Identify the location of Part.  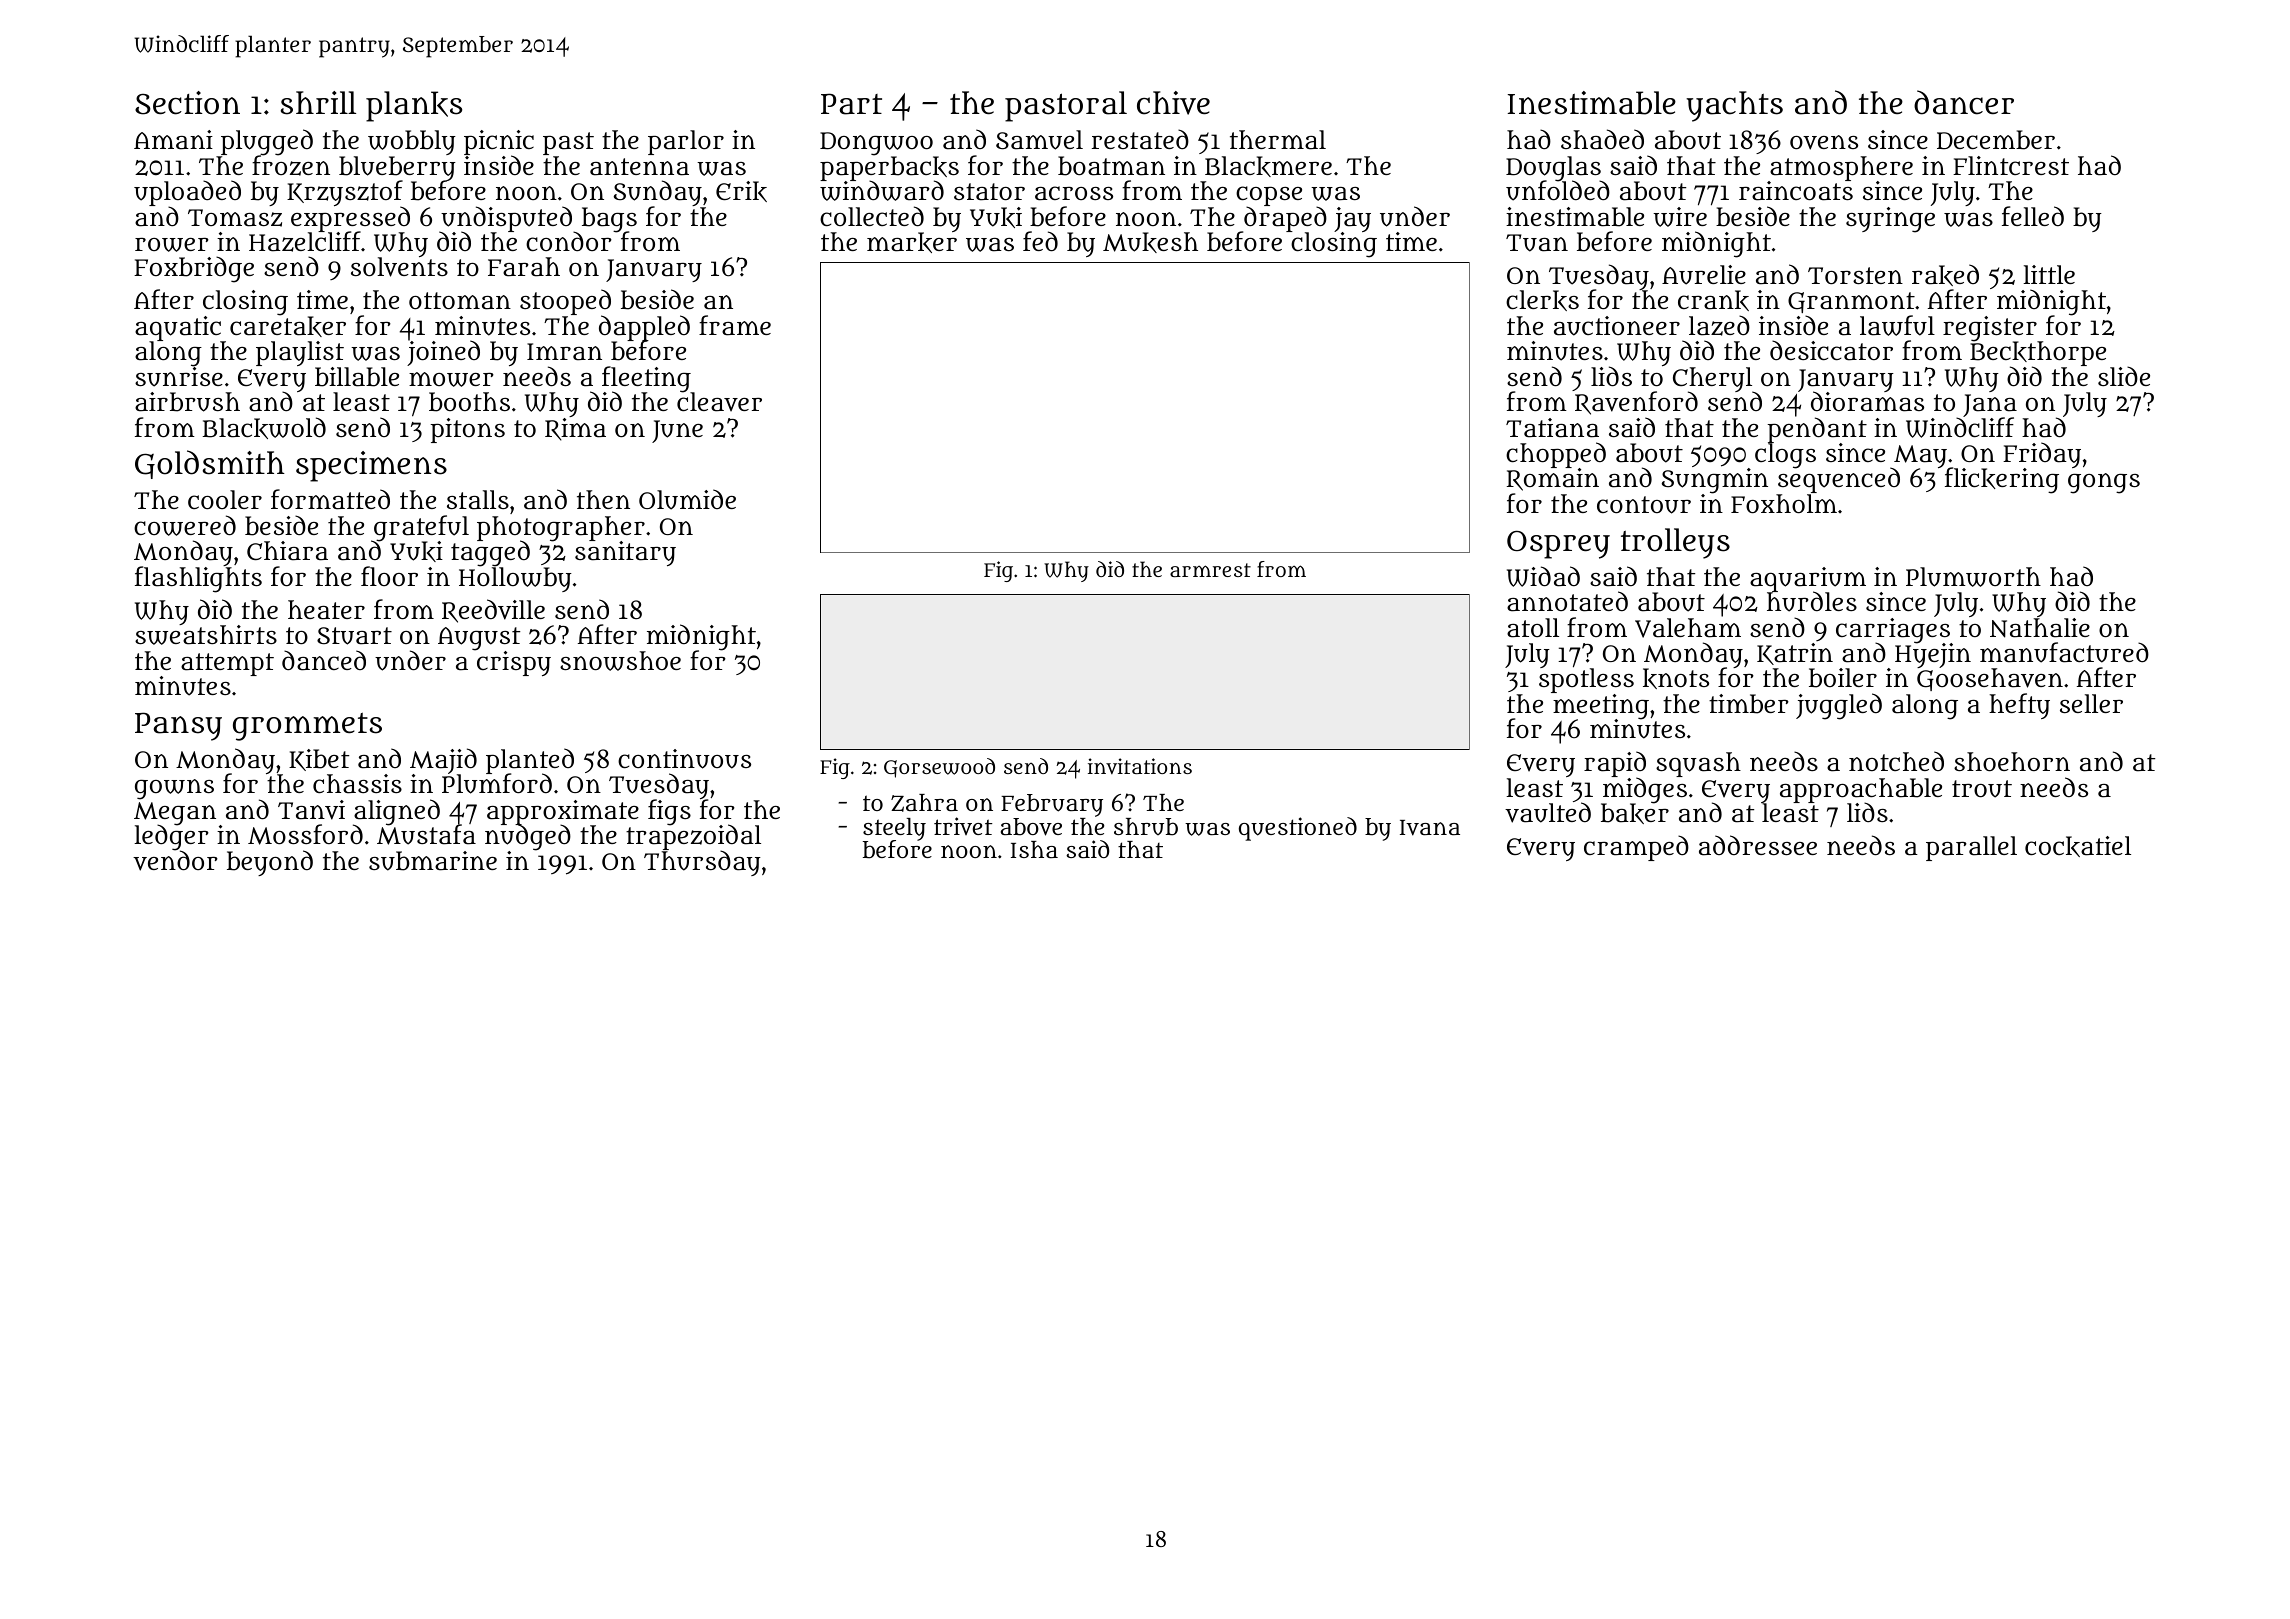
(851, 104).
